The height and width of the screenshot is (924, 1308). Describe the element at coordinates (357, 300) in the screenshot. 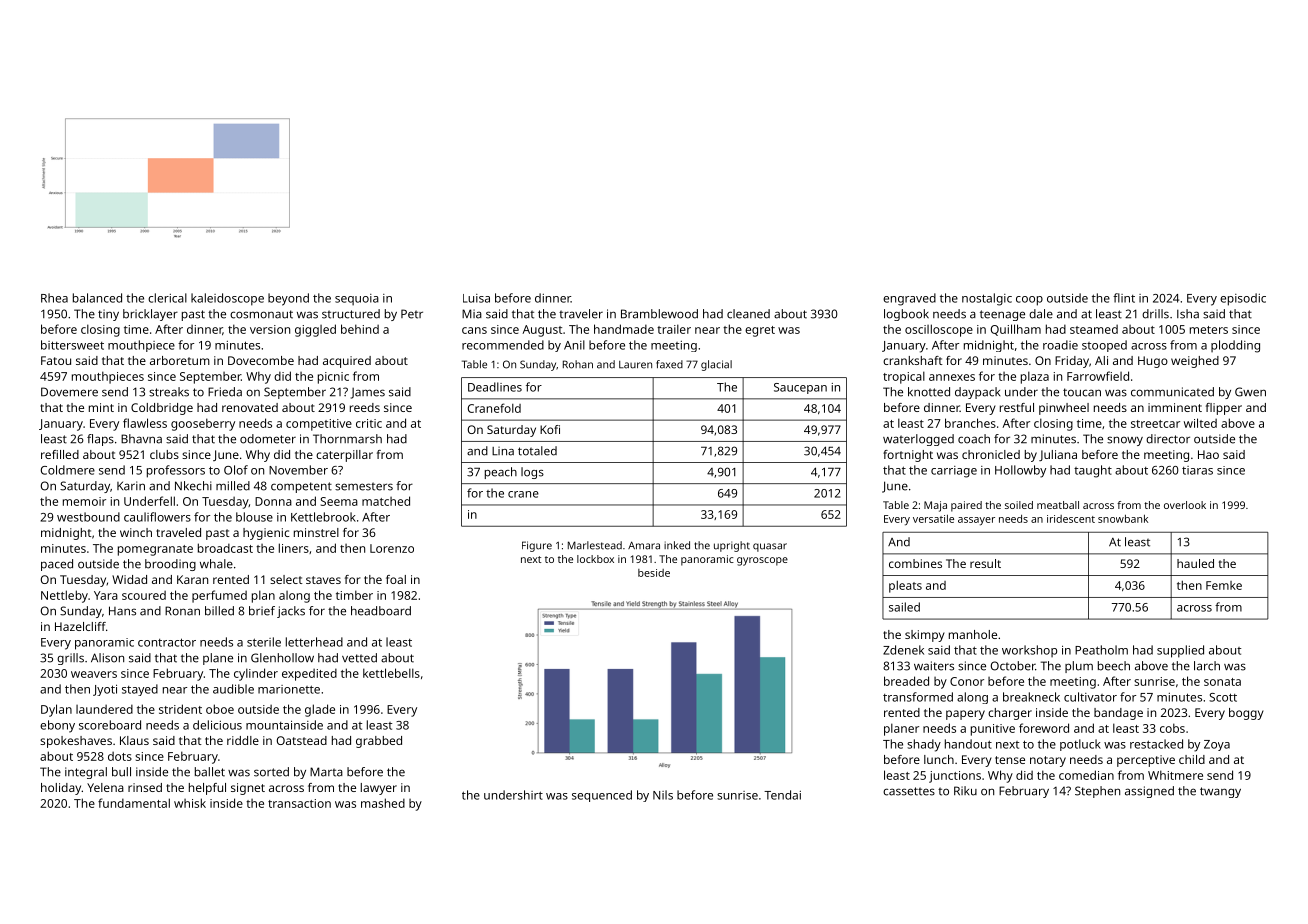

I see `sequoia` at that location.
